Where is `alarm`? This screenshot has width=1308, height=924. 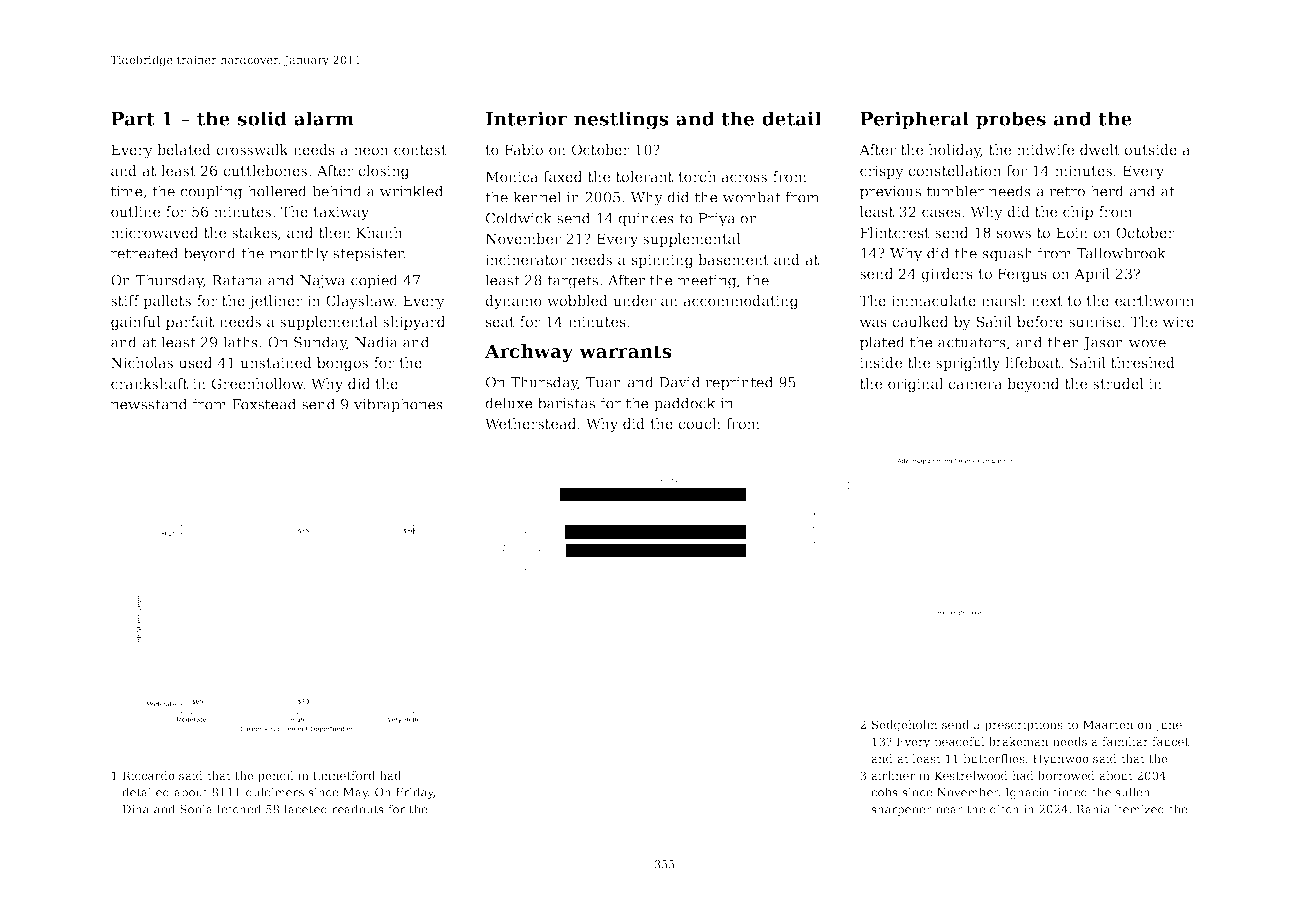 alarm is located at coordinates (324, 118).
